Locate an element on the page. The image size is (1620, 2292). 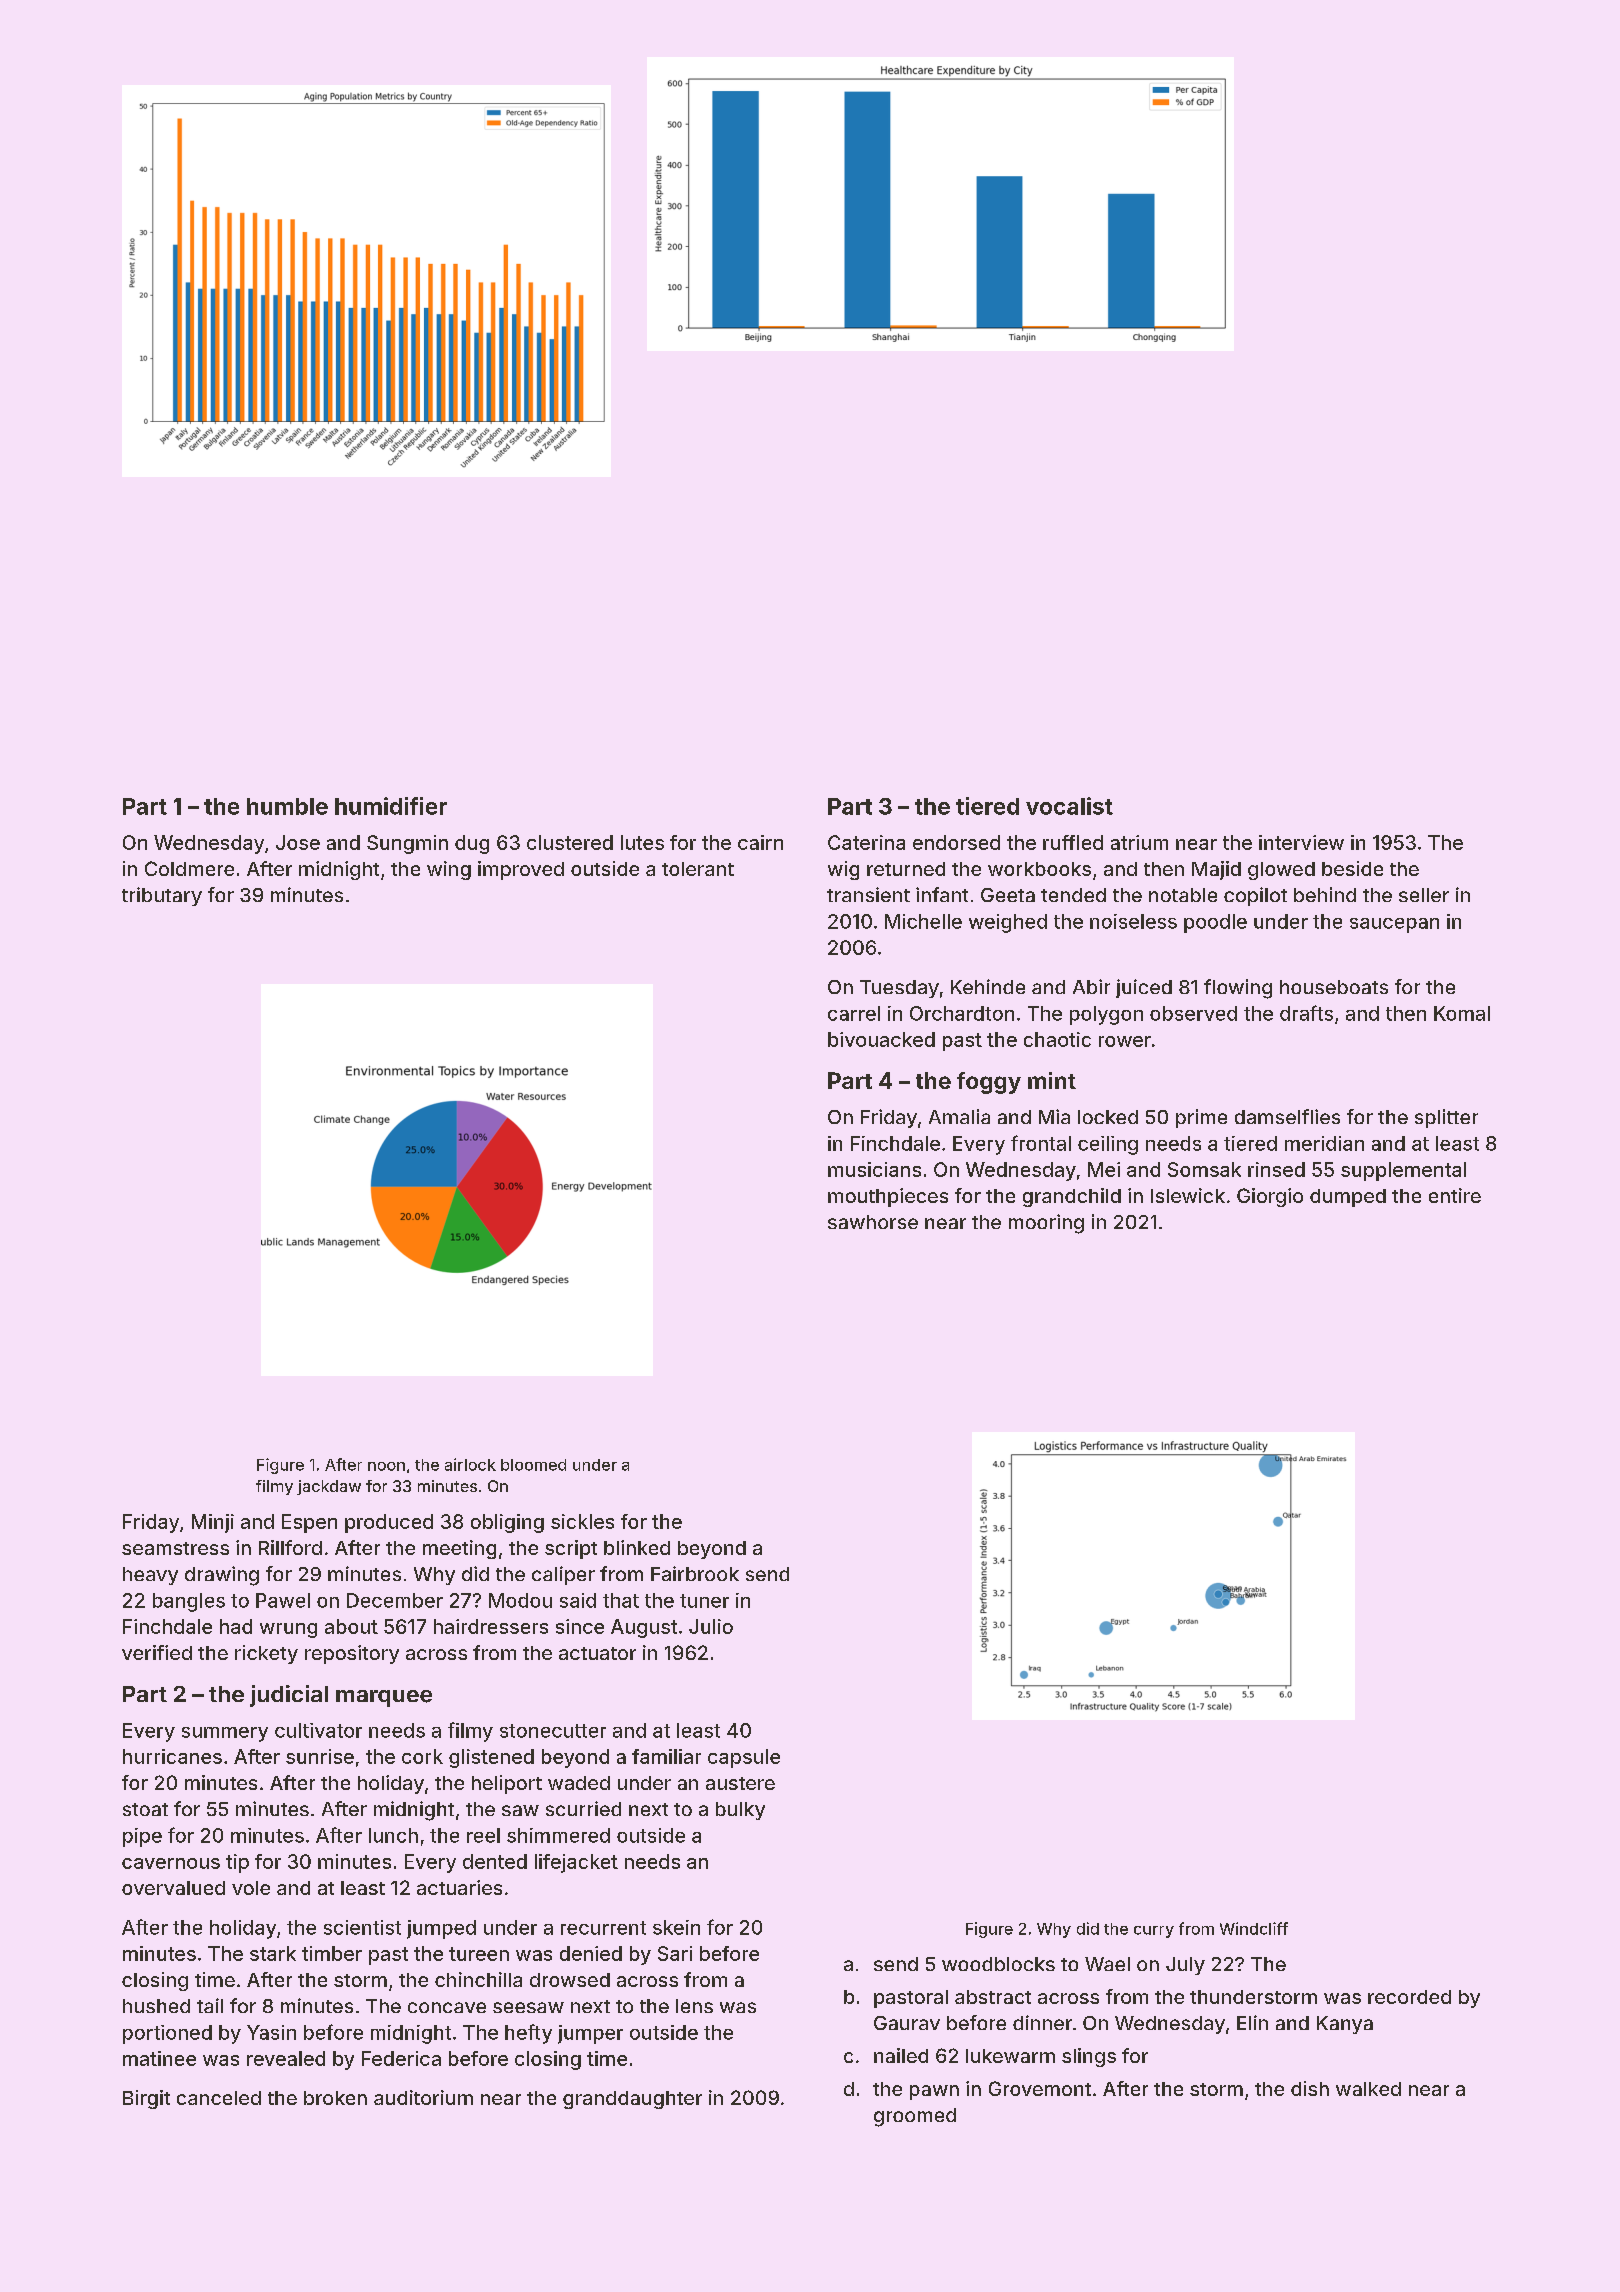
seller is located at coordinates (1424, 895).
